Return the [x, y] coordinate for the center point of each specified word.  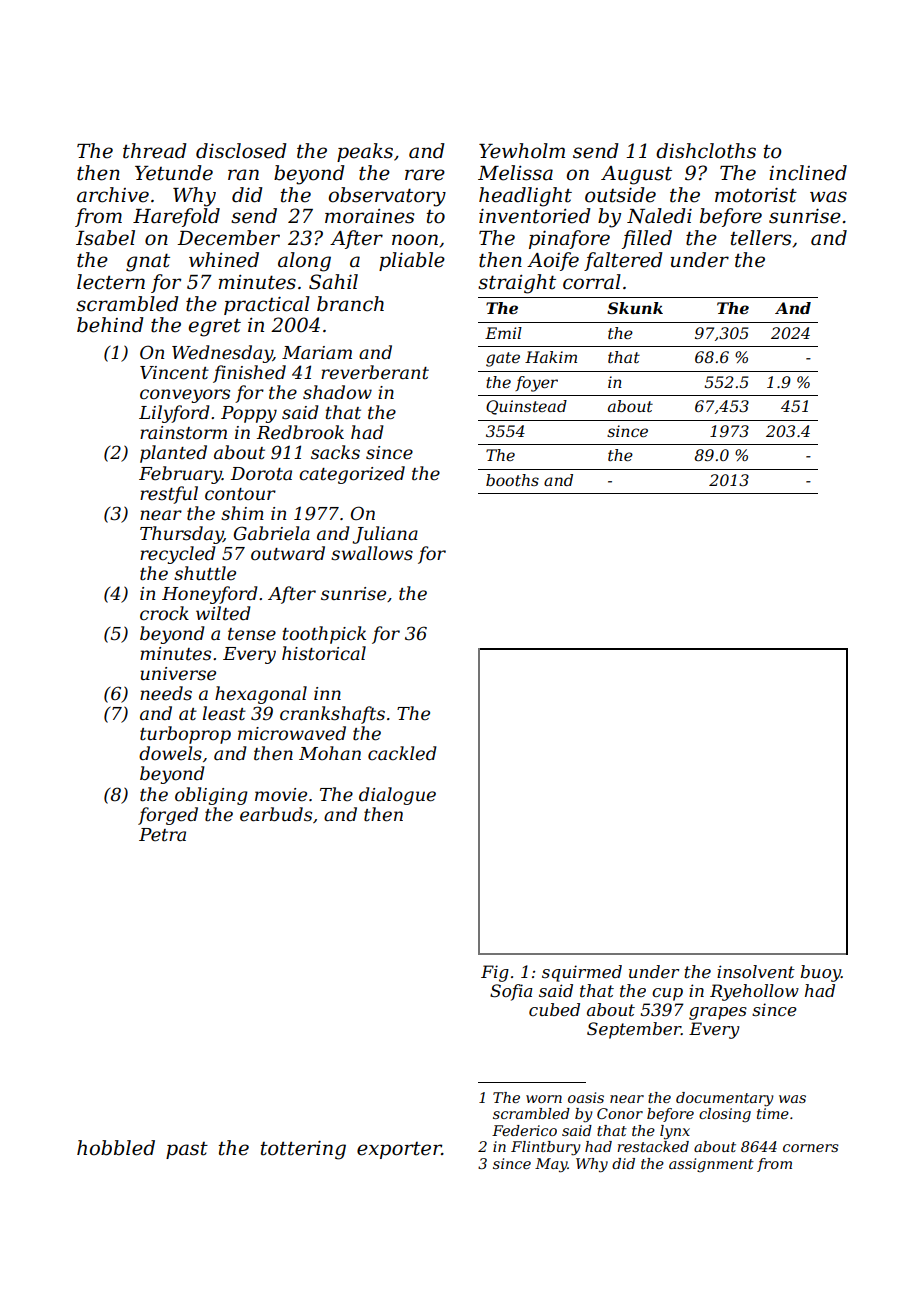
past [187, 1150]
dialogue [397, 796]
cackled [402, 753]
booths [512, 480]
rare [425, 175]
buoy [820, 973]
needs [166, 693]
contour [240, 494]
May [551, 1165]
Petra [162, 835]
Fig [495, 973]
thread [155, 151]
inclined [808, 173]
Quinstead [526, 407]
